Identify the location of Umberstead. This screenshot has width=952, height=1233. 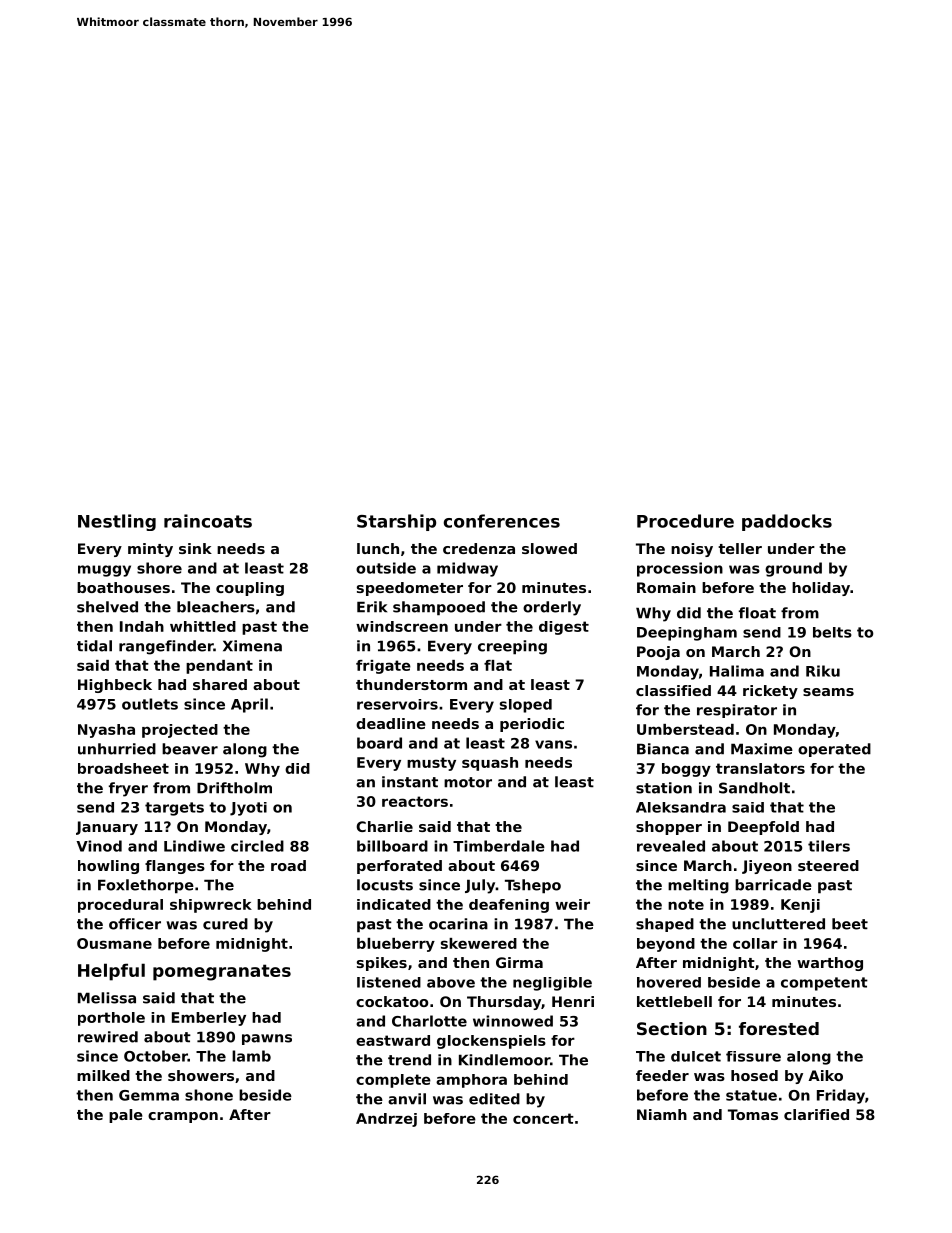
(685, 729).
